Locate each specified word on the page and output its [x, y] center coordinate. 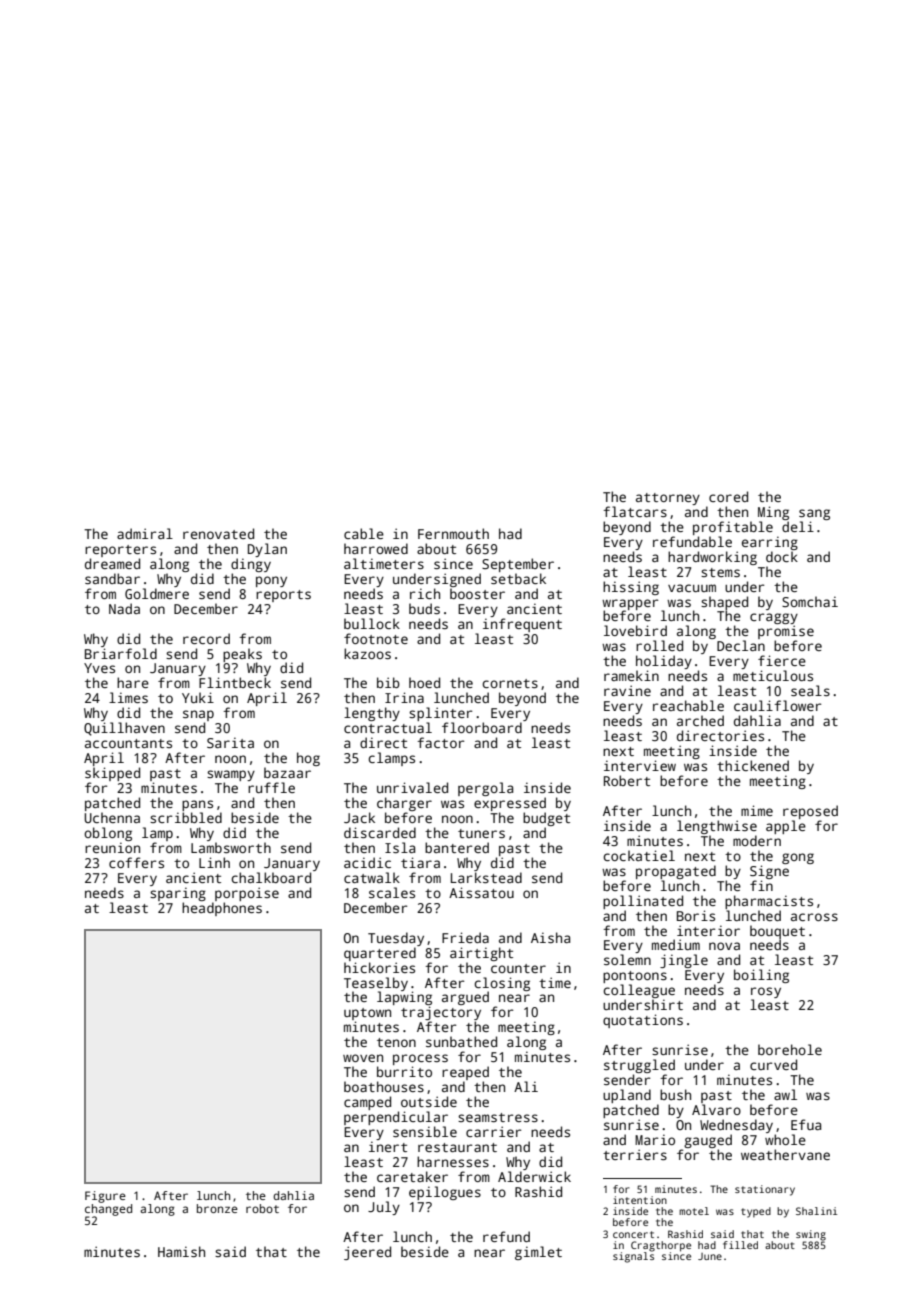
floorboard [482, 727]
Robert [627, 780]
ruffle [271, 787]
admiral [145, 533]
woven [363, 1058]
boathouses [384, 1086]
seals [810, 690]
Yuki [198, 697]
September [518, 565]
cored [728, 496]
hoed [424, 682]
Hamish [181, 1251]
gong [798, 858]
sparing [178, 894]
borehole [790, 1049]
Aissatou [481, 892]
